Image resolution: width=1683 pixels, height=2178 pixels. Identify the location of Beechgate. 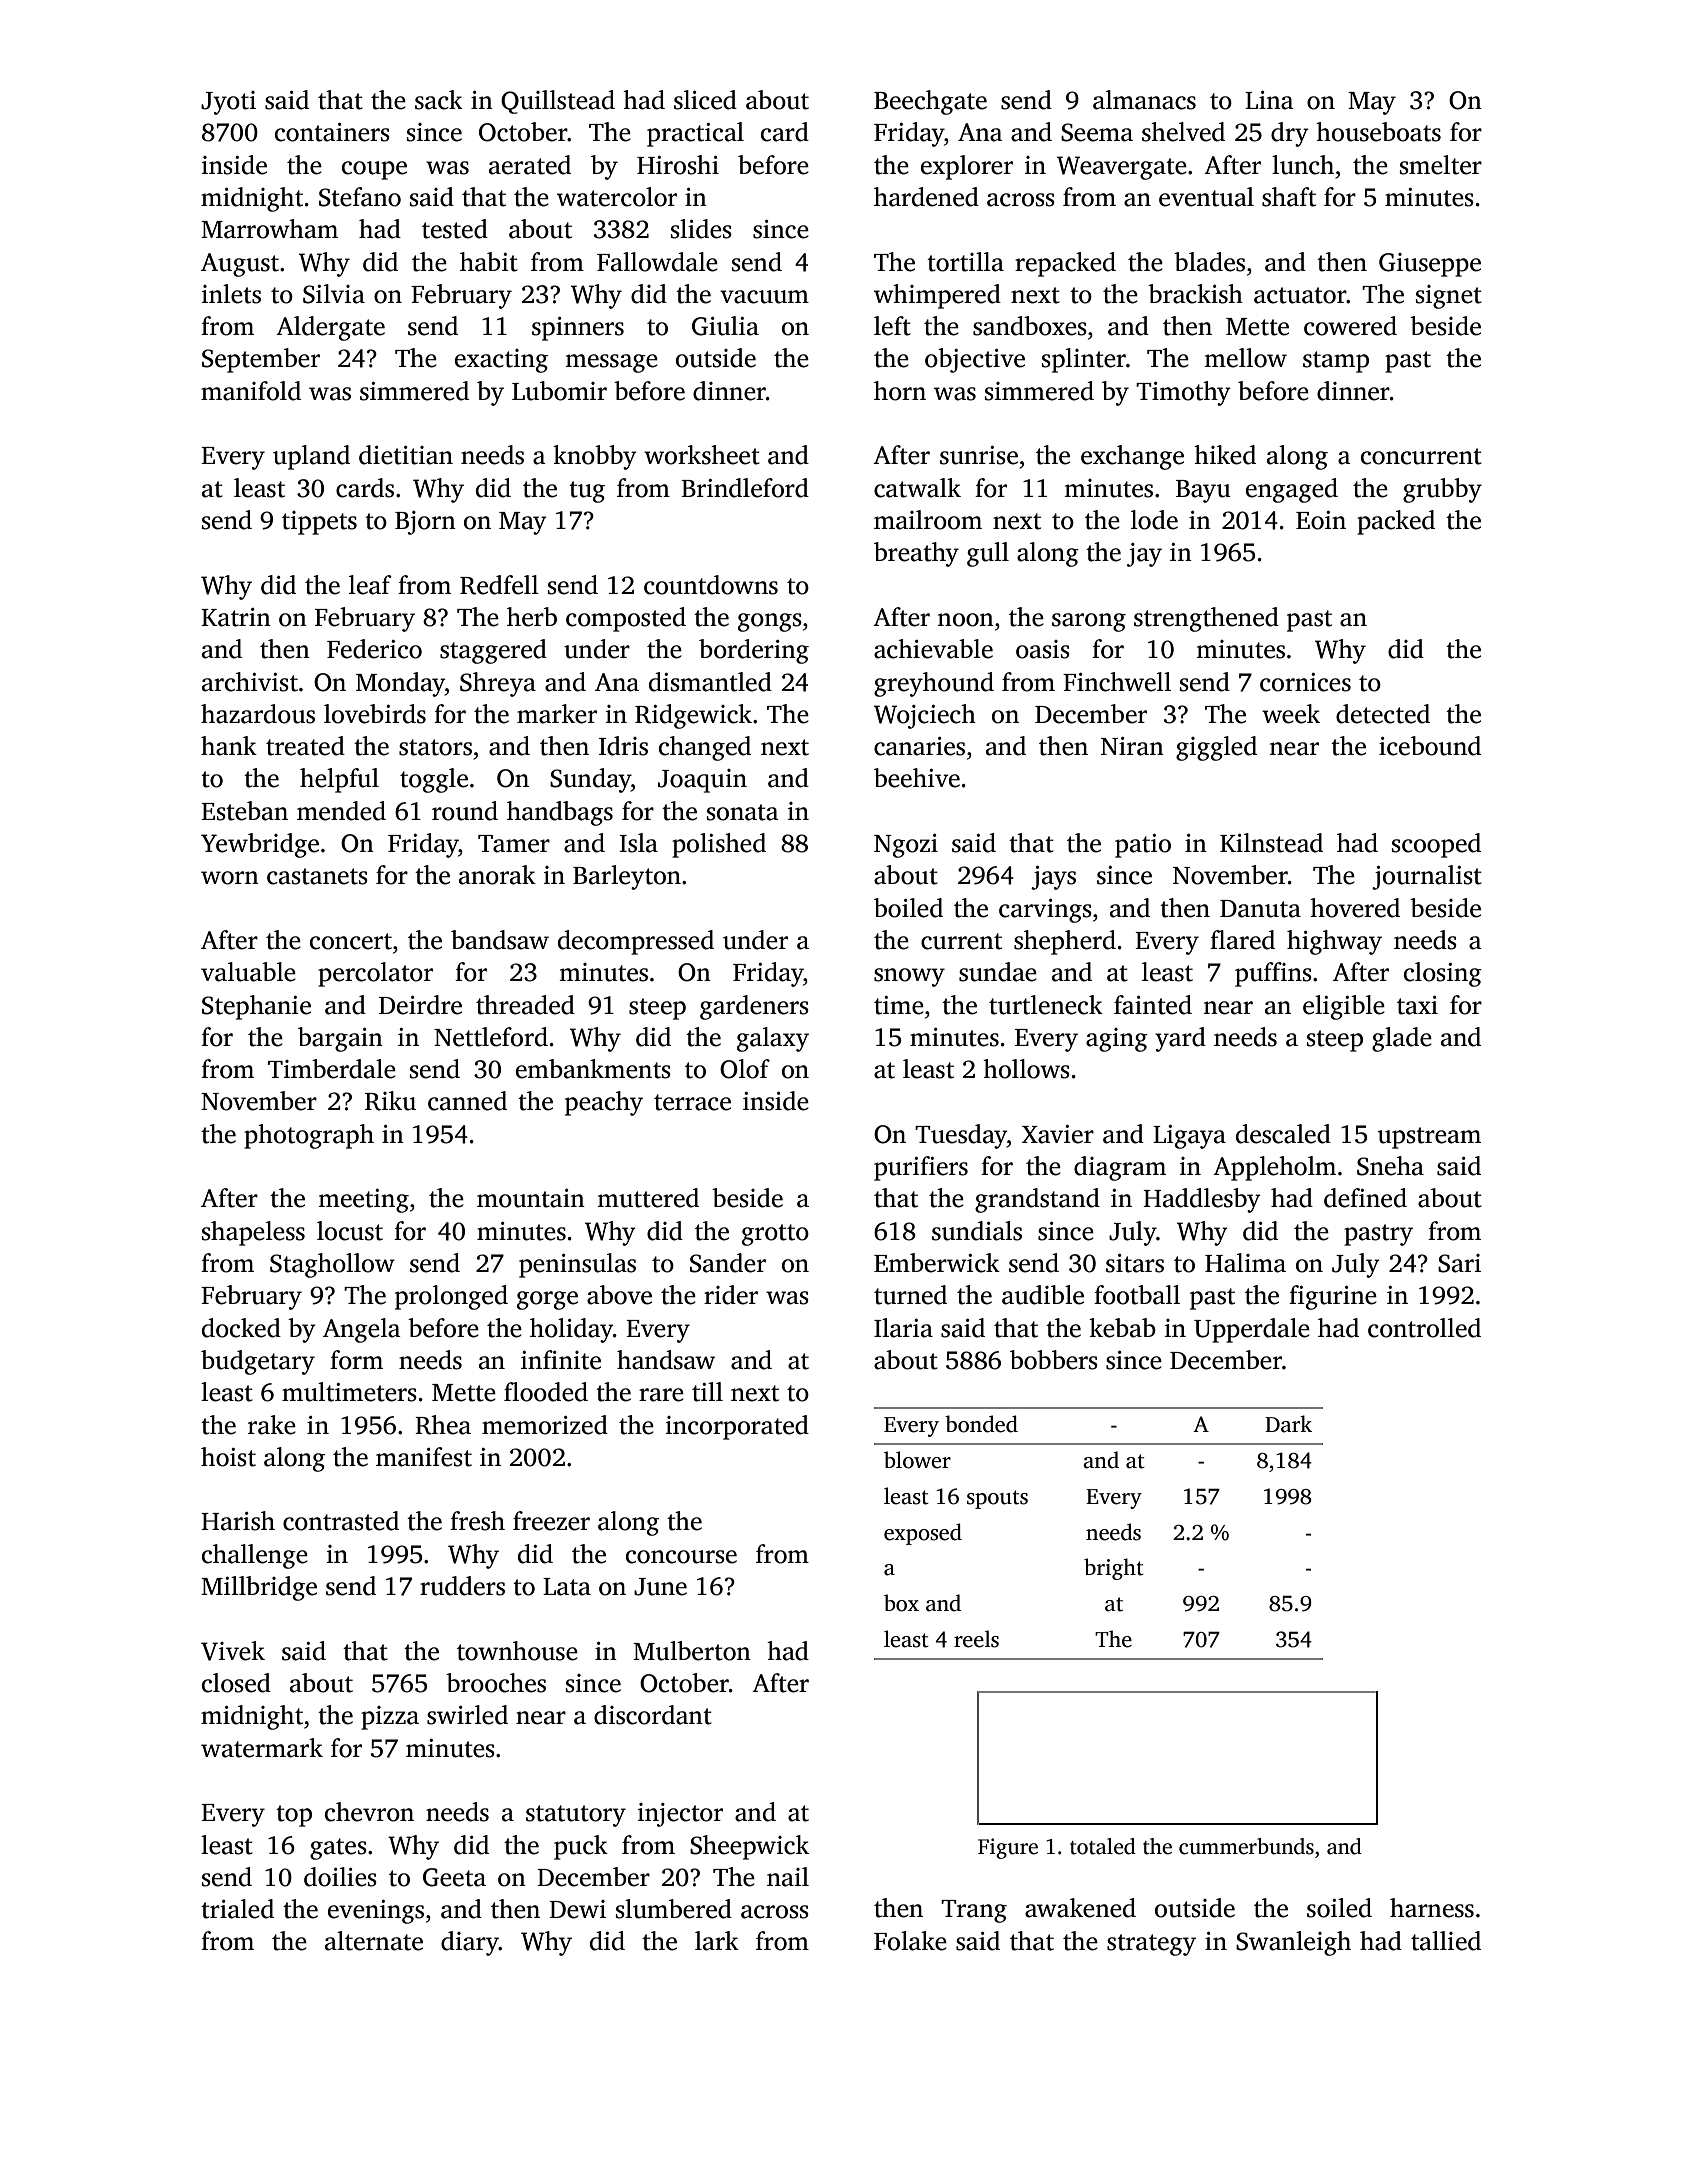
(930, 102).
